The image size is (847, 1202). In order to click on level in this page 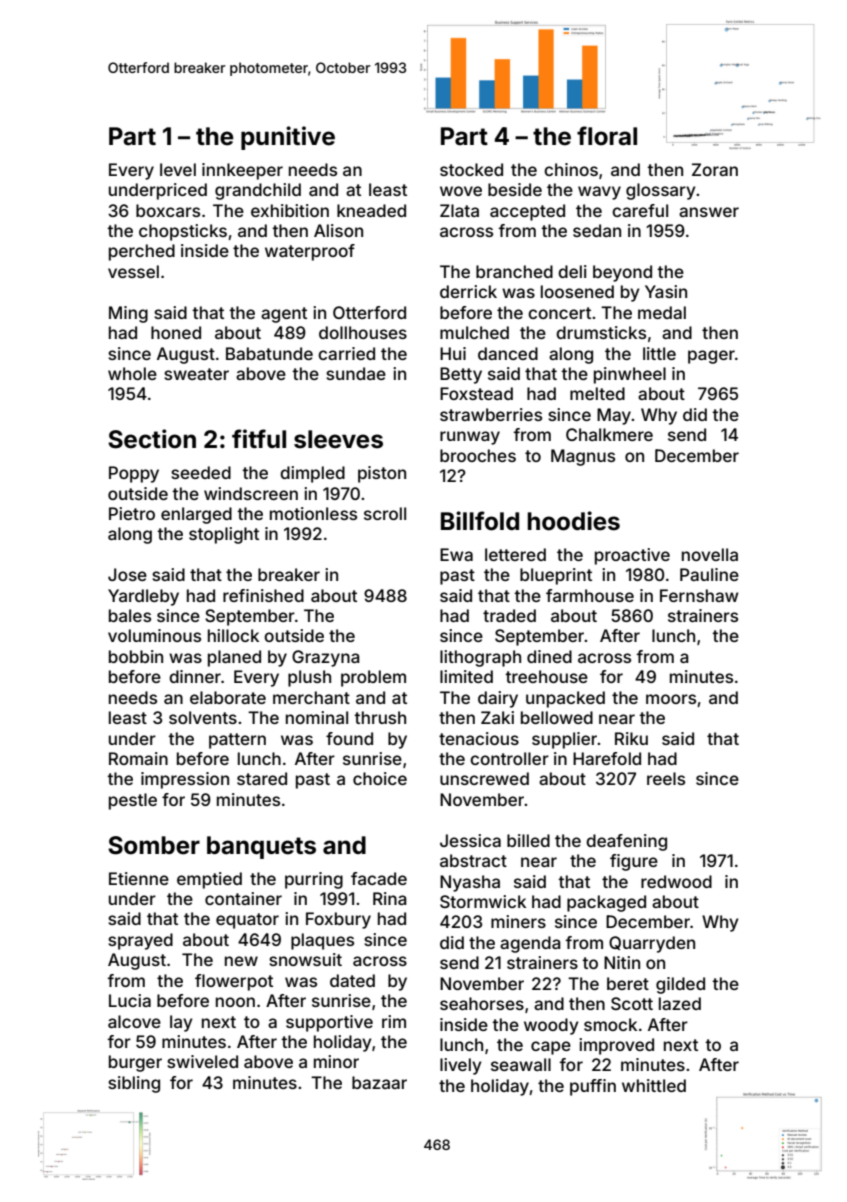, I will do `click(178, 169)`.
